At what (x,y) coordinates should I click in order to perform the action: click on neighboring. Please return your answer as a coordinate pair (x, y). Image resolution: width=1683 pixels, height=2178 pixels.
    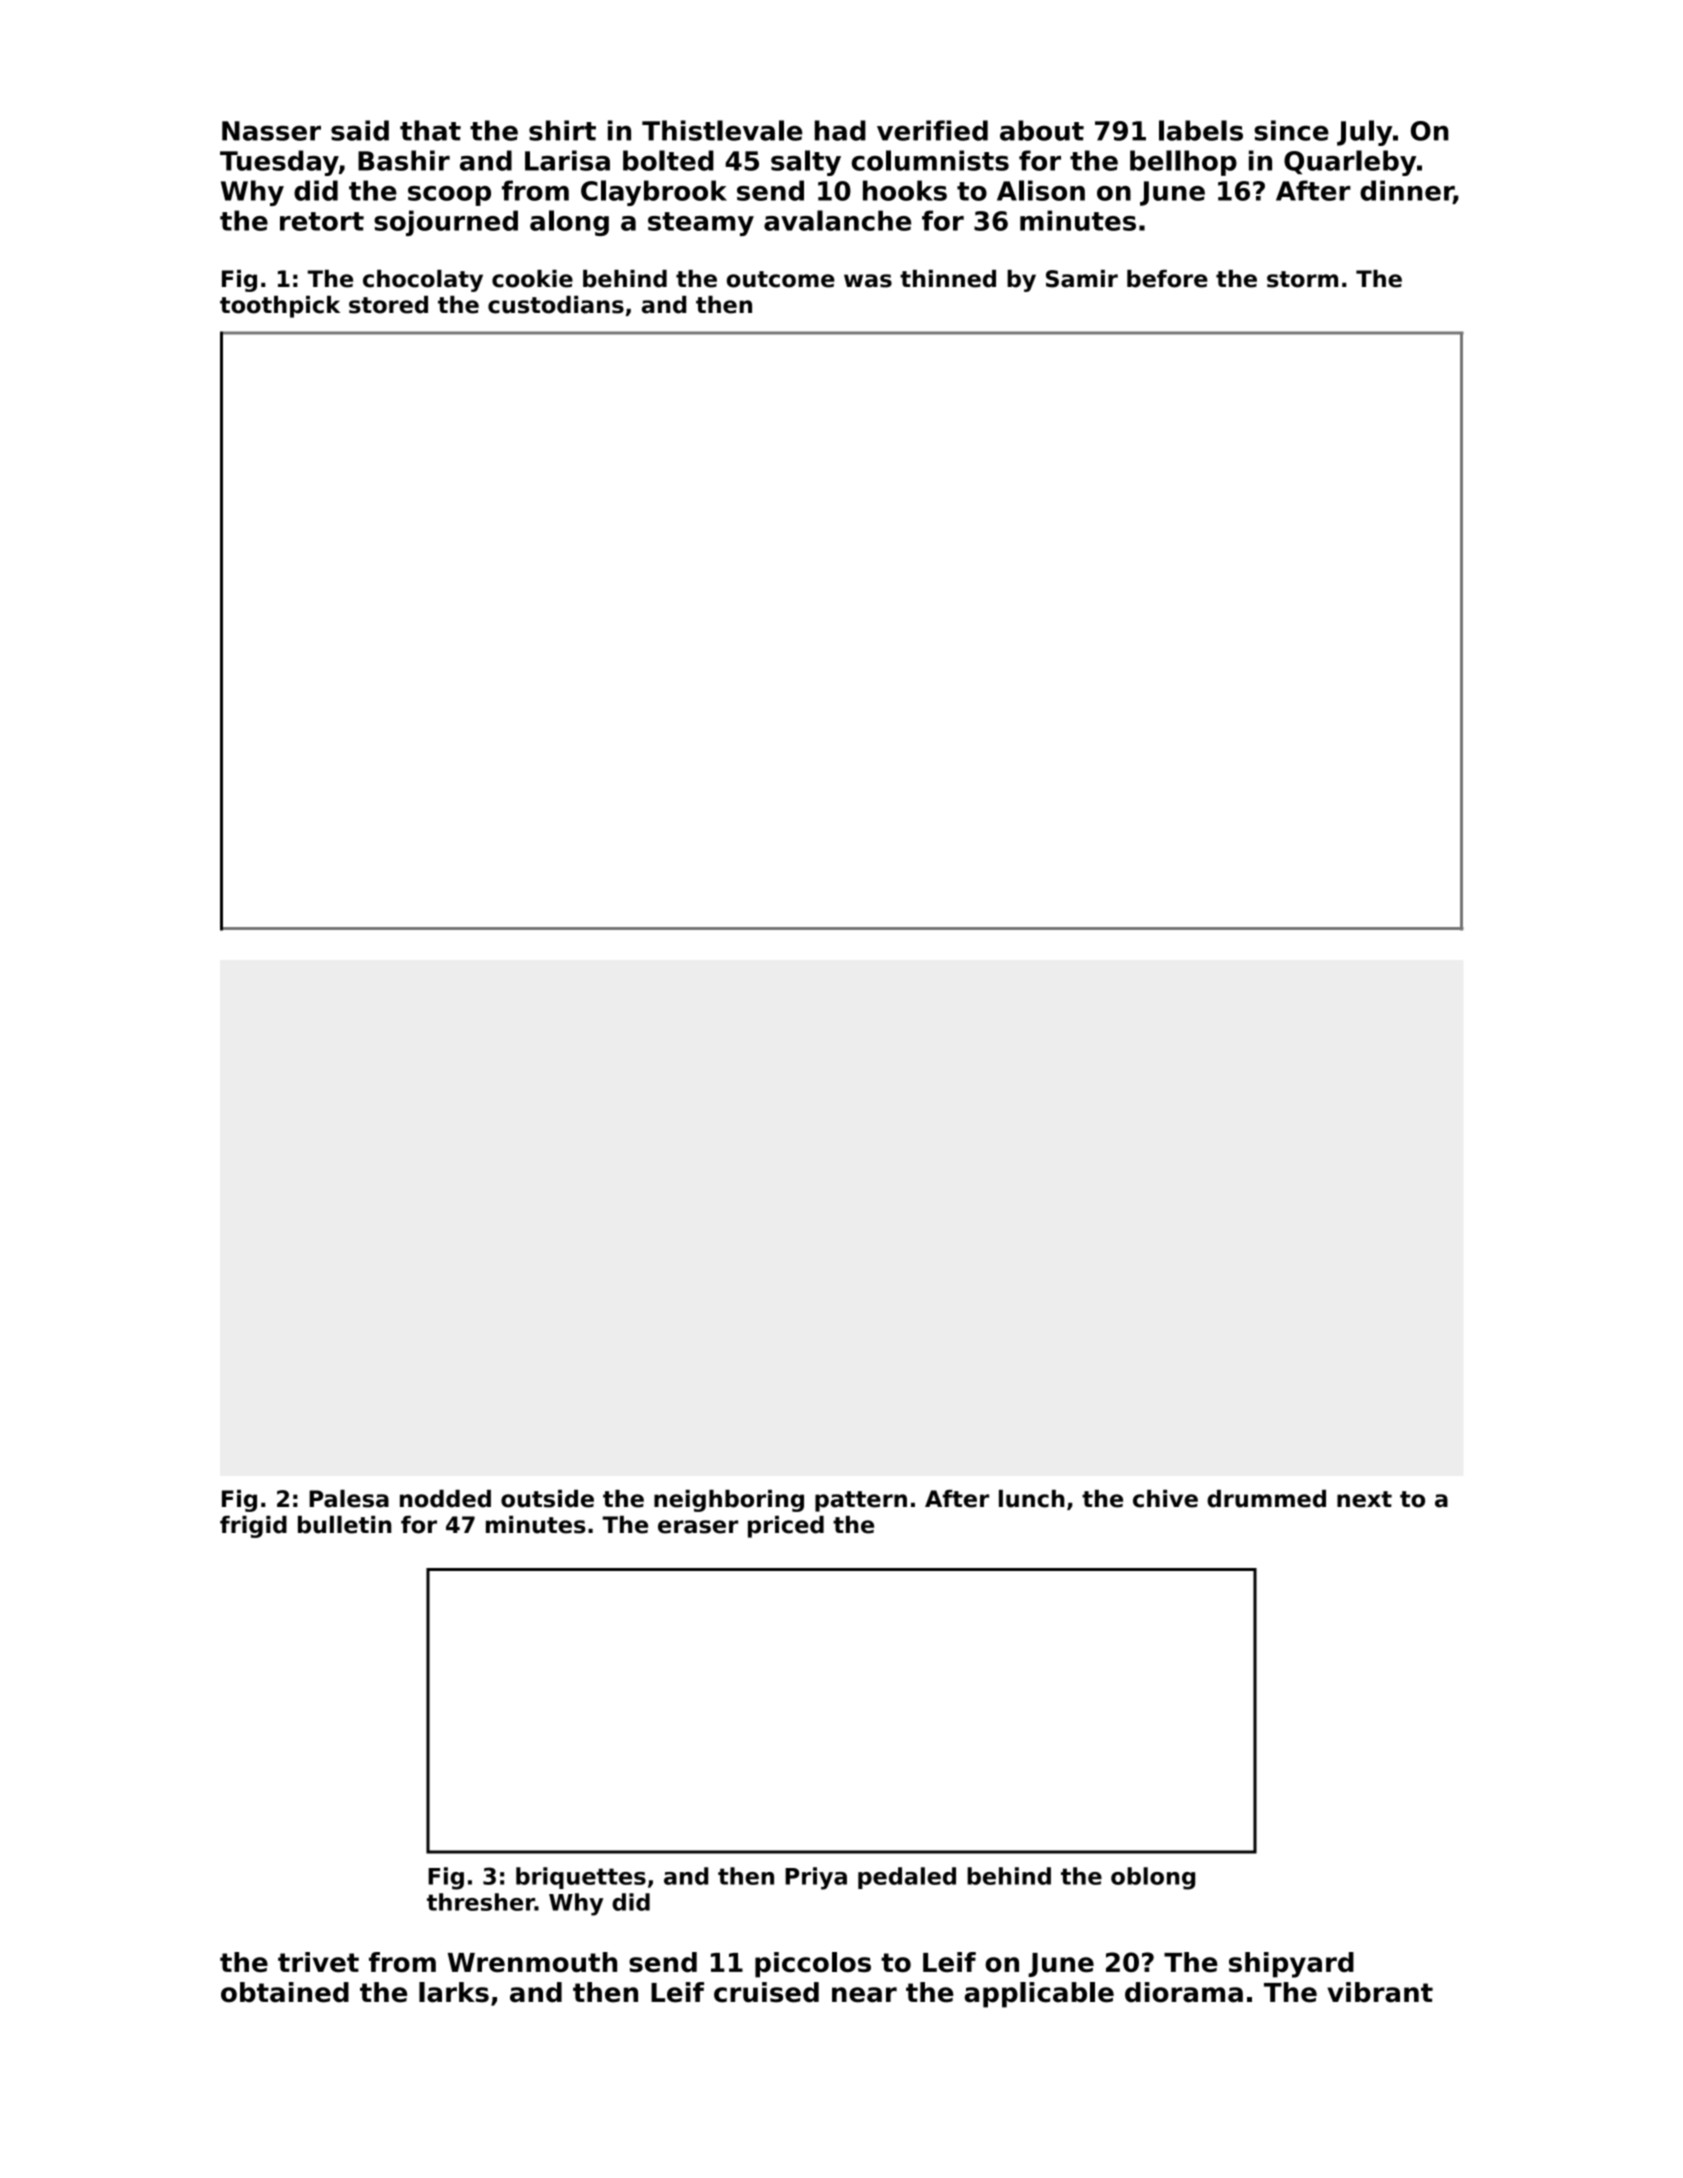
    Looking at the image, I should click on (729, 1501).
